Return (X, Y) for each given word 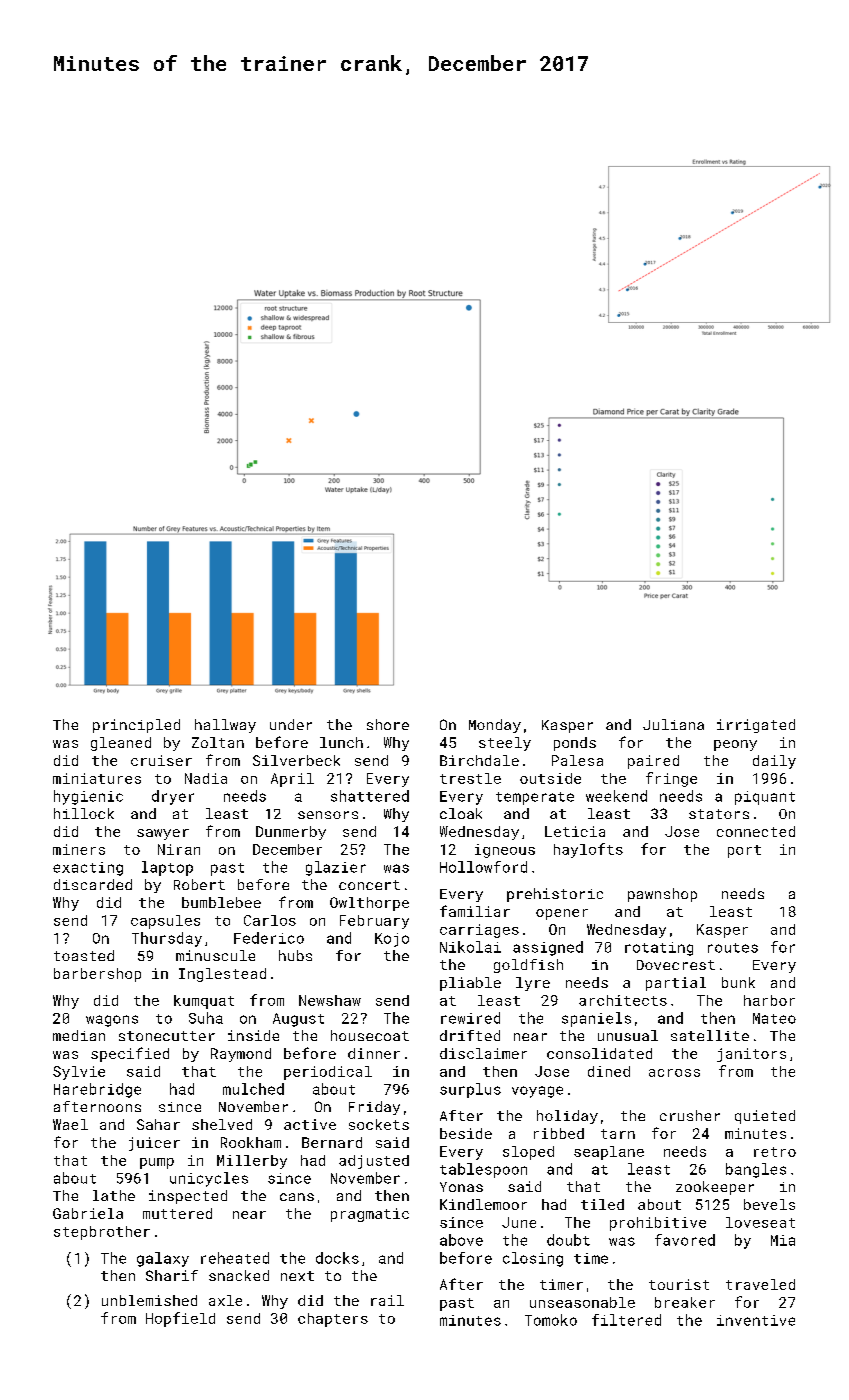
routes (733, 948)
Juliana (673, 724)
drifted (470, 1035)
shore (388, 724)
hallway (225, 726)
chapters (333, 1320)
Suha (206, 1018)
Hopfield (180, 1319)
